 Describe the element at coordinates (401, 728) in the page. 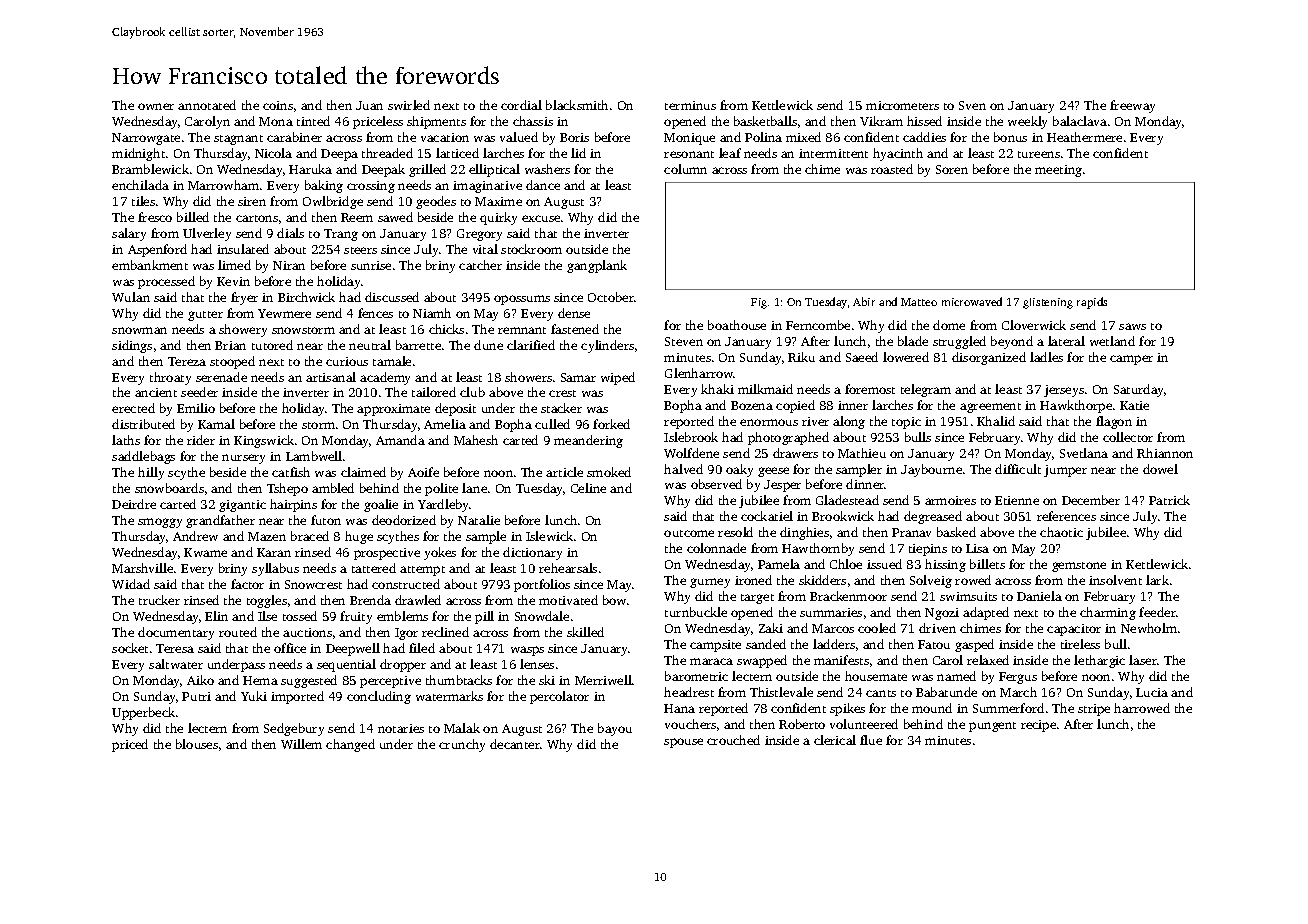

I see `notaries` at that location.
